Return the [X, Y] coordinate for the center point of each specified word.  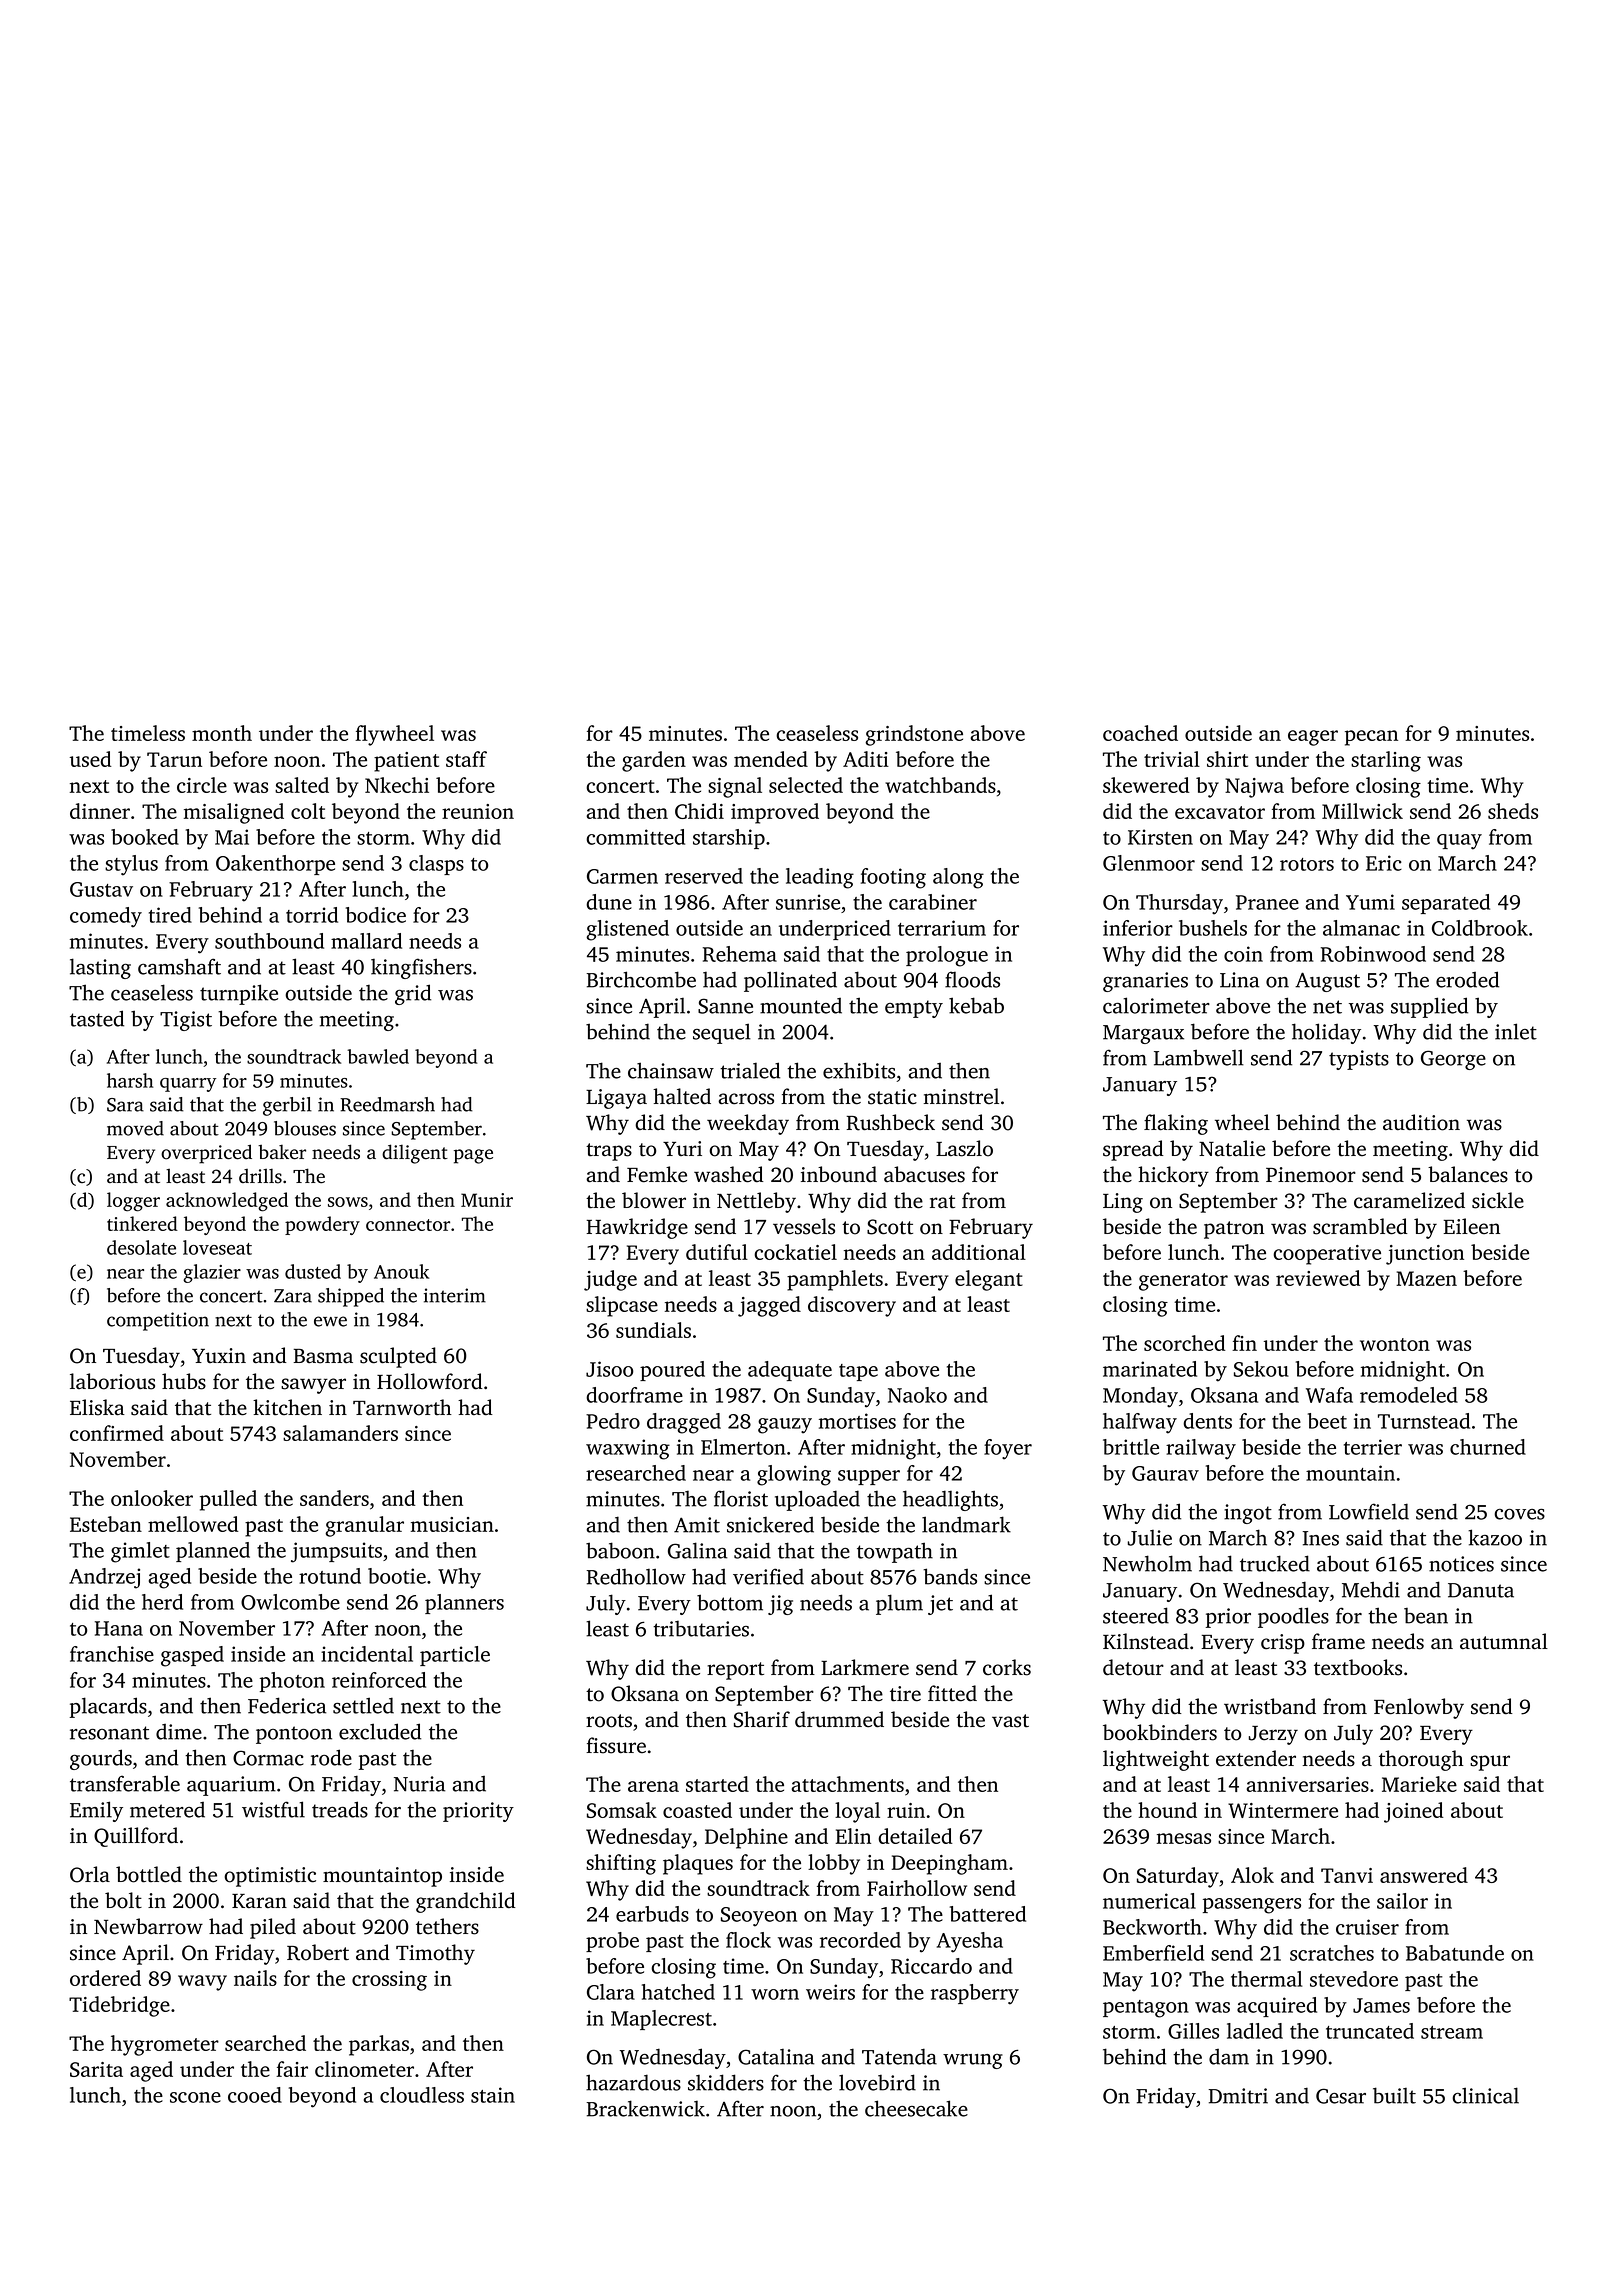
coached [1140, 733]
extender [1256, 1758]
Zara [293, 1296]
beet [1327, 1421]
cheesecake [916, 2108]
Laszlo [964, 1148]
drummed [839, 1719]
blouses [305, 1128]
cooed [255, 2095]
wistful [273, 1809]
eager [1313, 738]
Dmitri [1238, 2096]
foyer [1008, 1449]
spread [1133, 1150]
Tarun [174, 759]
